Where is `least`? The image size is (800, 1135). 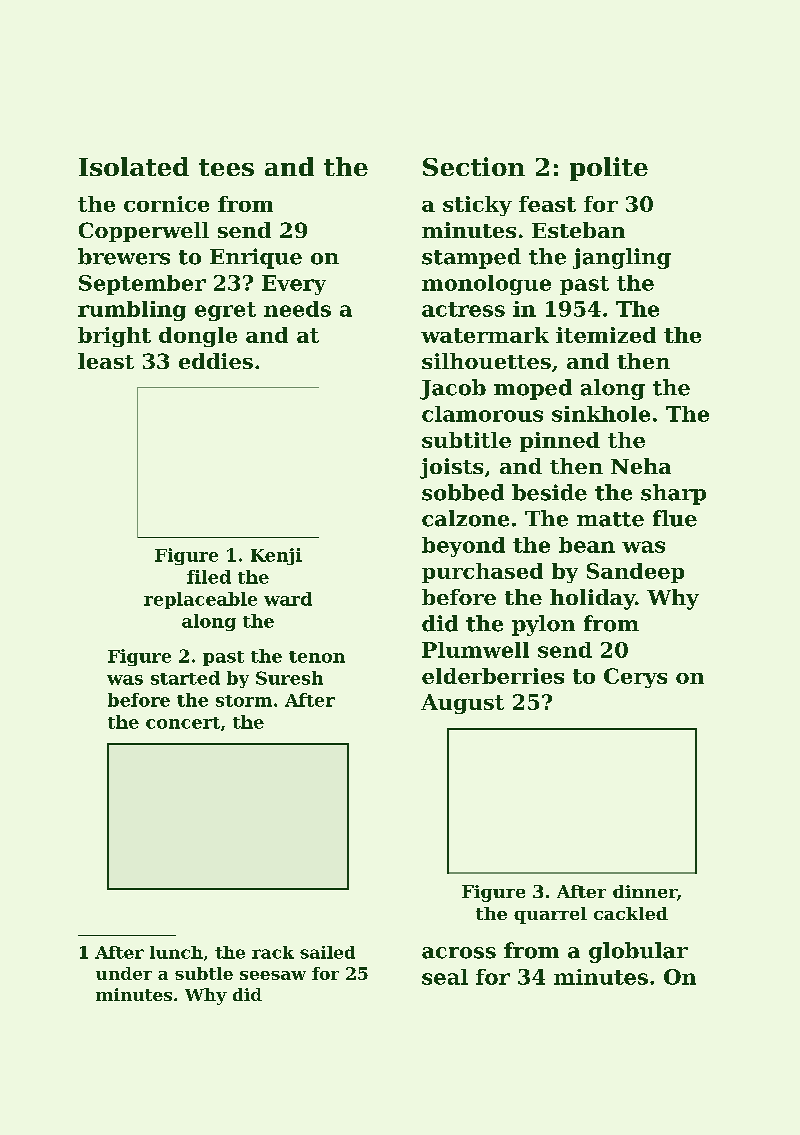
least is located at coordinates (106, 361).
